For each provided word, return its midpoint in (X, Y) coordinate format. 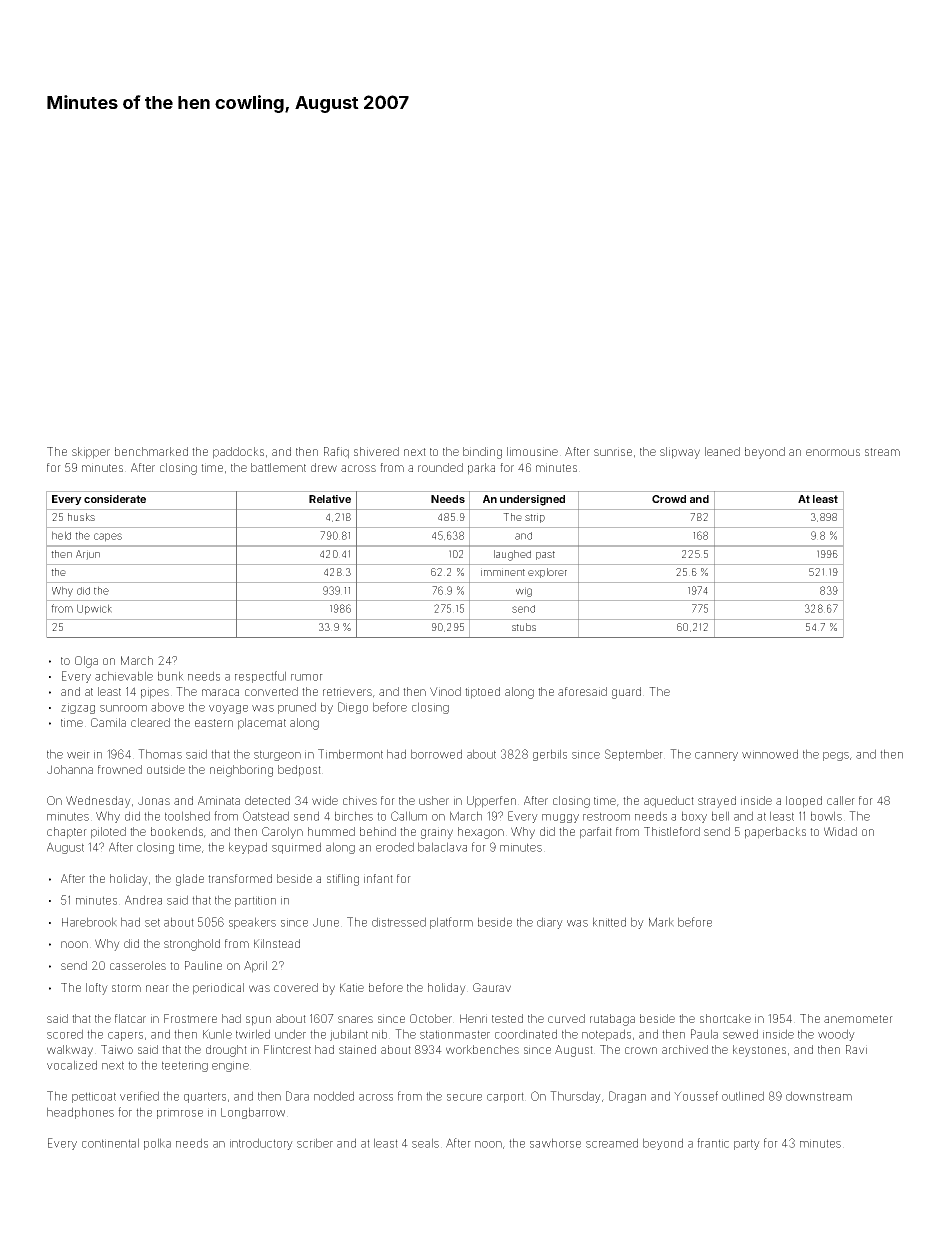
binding (482, 453)
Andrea (143, 900)
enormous (833, 452)
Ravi (856, 1049)
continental (110, 1143)
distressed (399, 922)
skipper (91, 453)
